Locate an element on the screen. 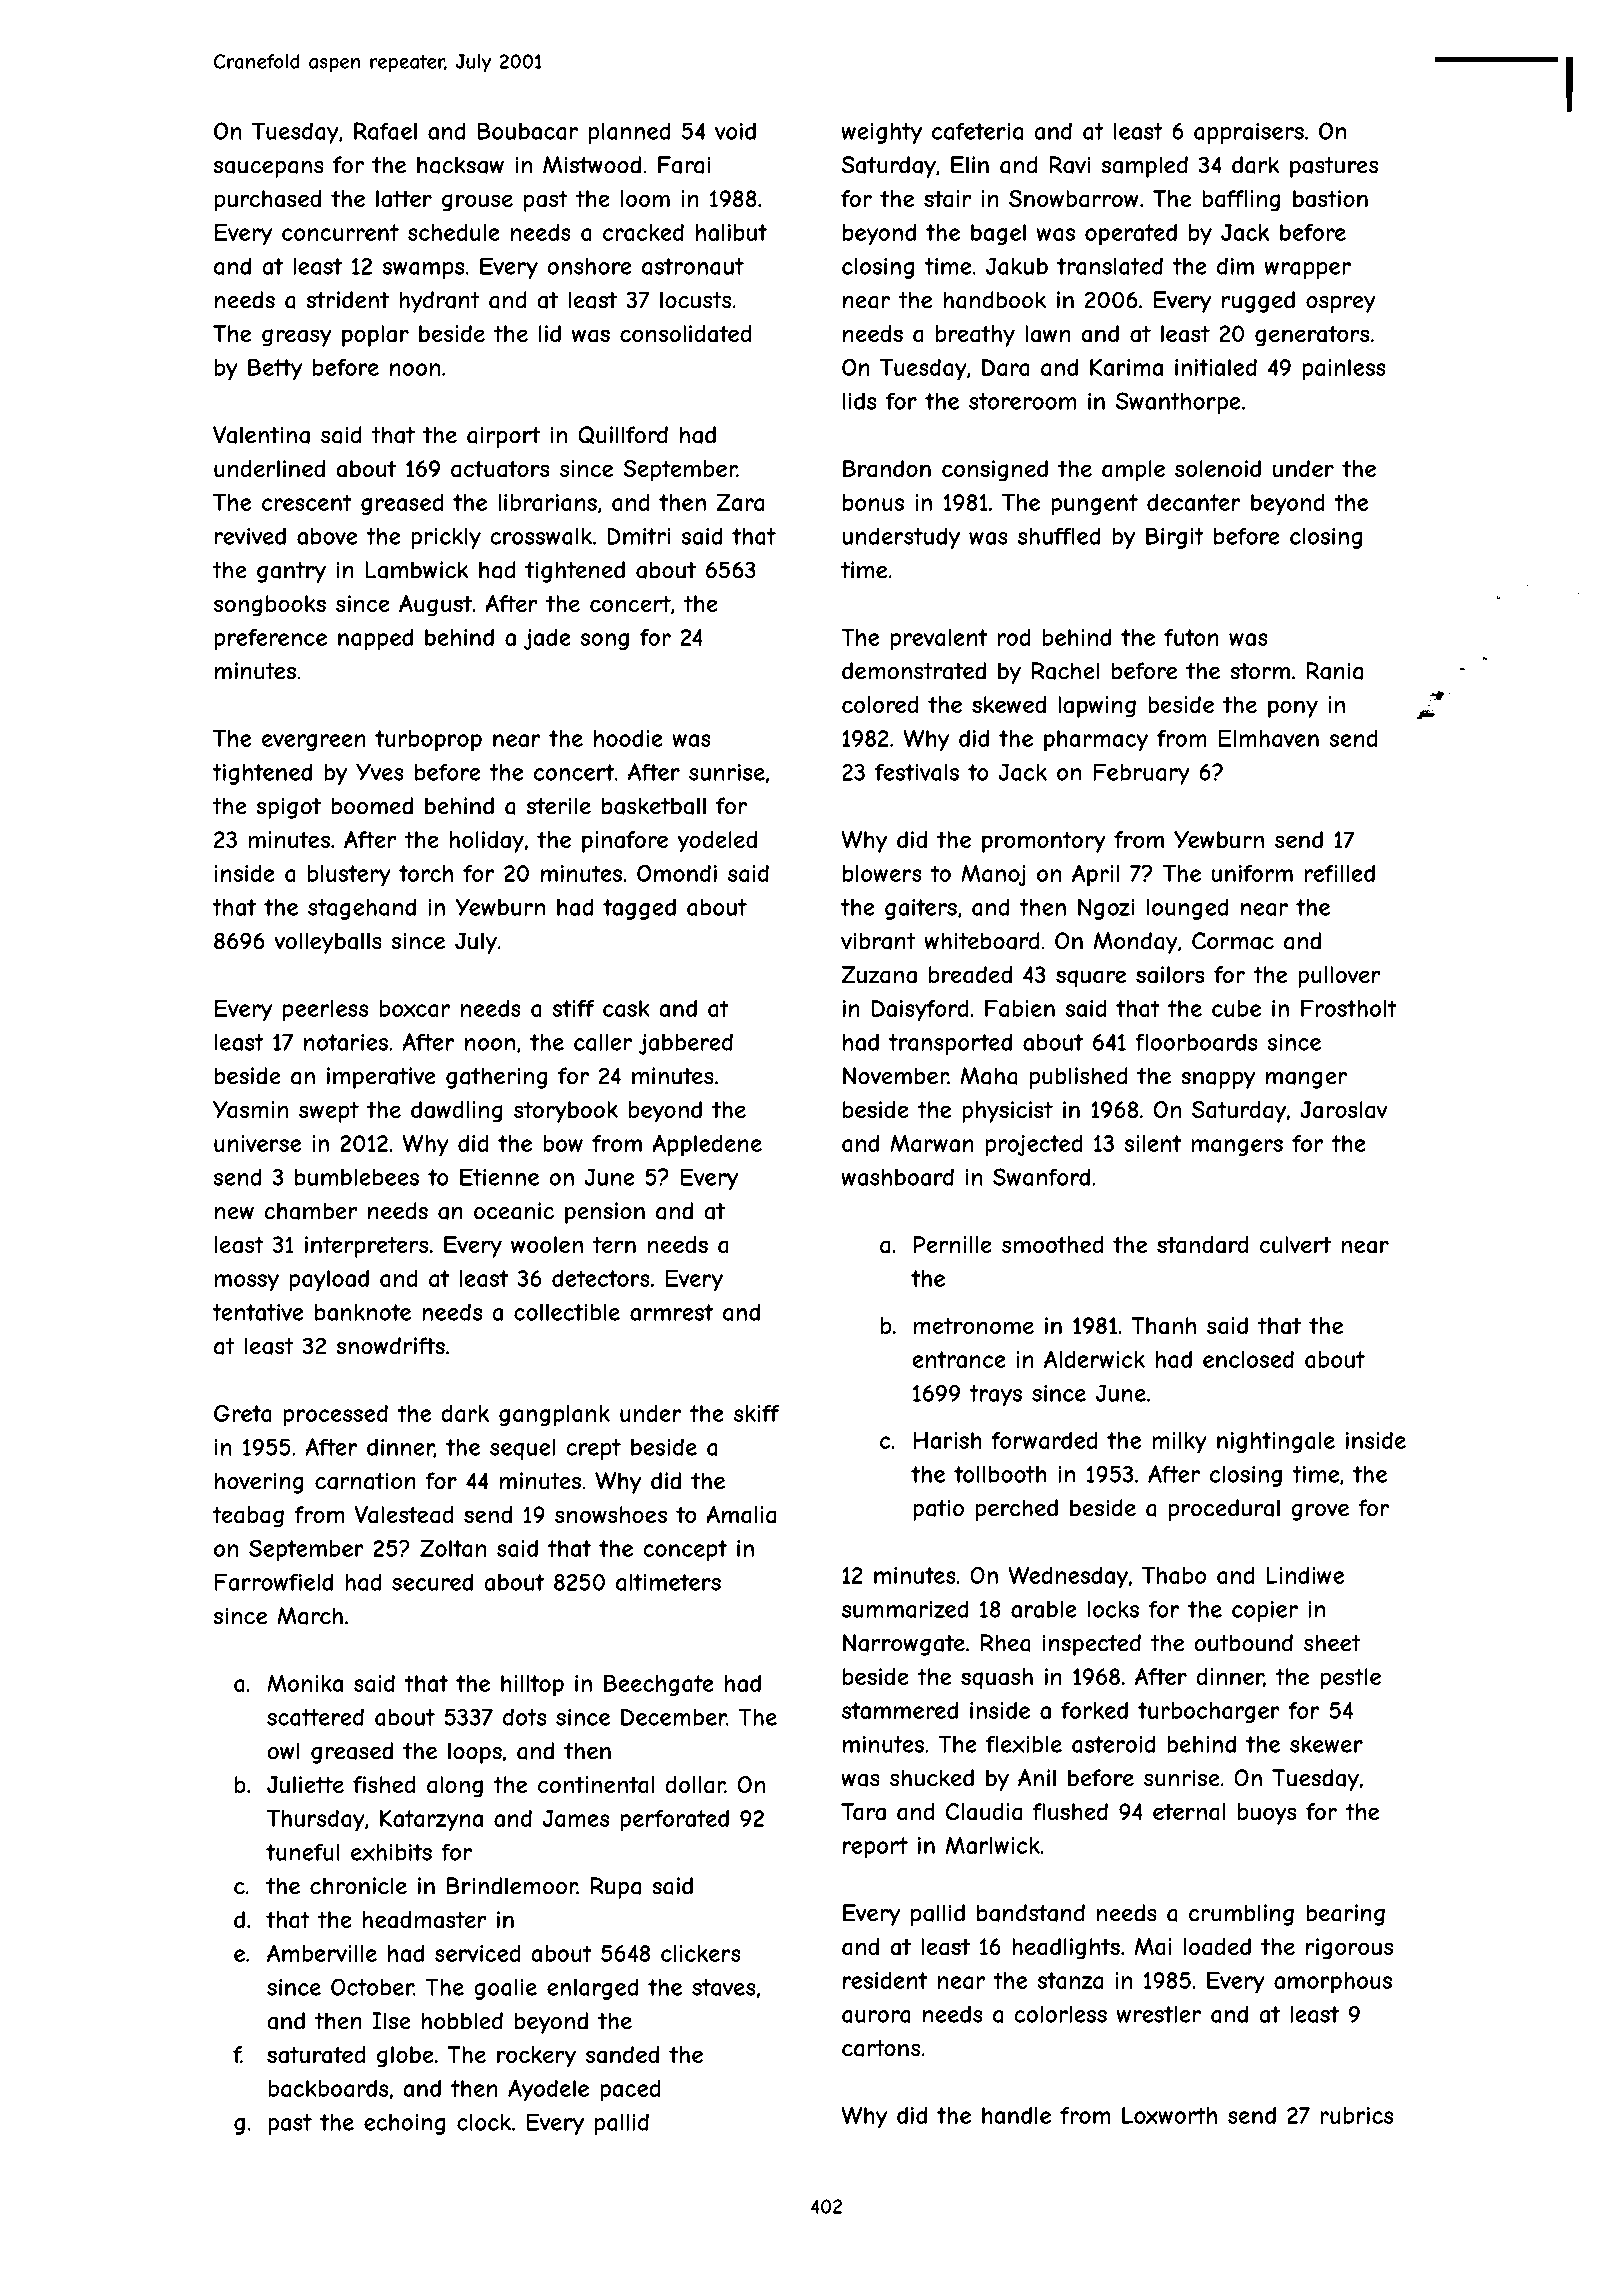 This screenshot has width=1620, height=2292. appraisers is located at coordinates (1249, 133).
